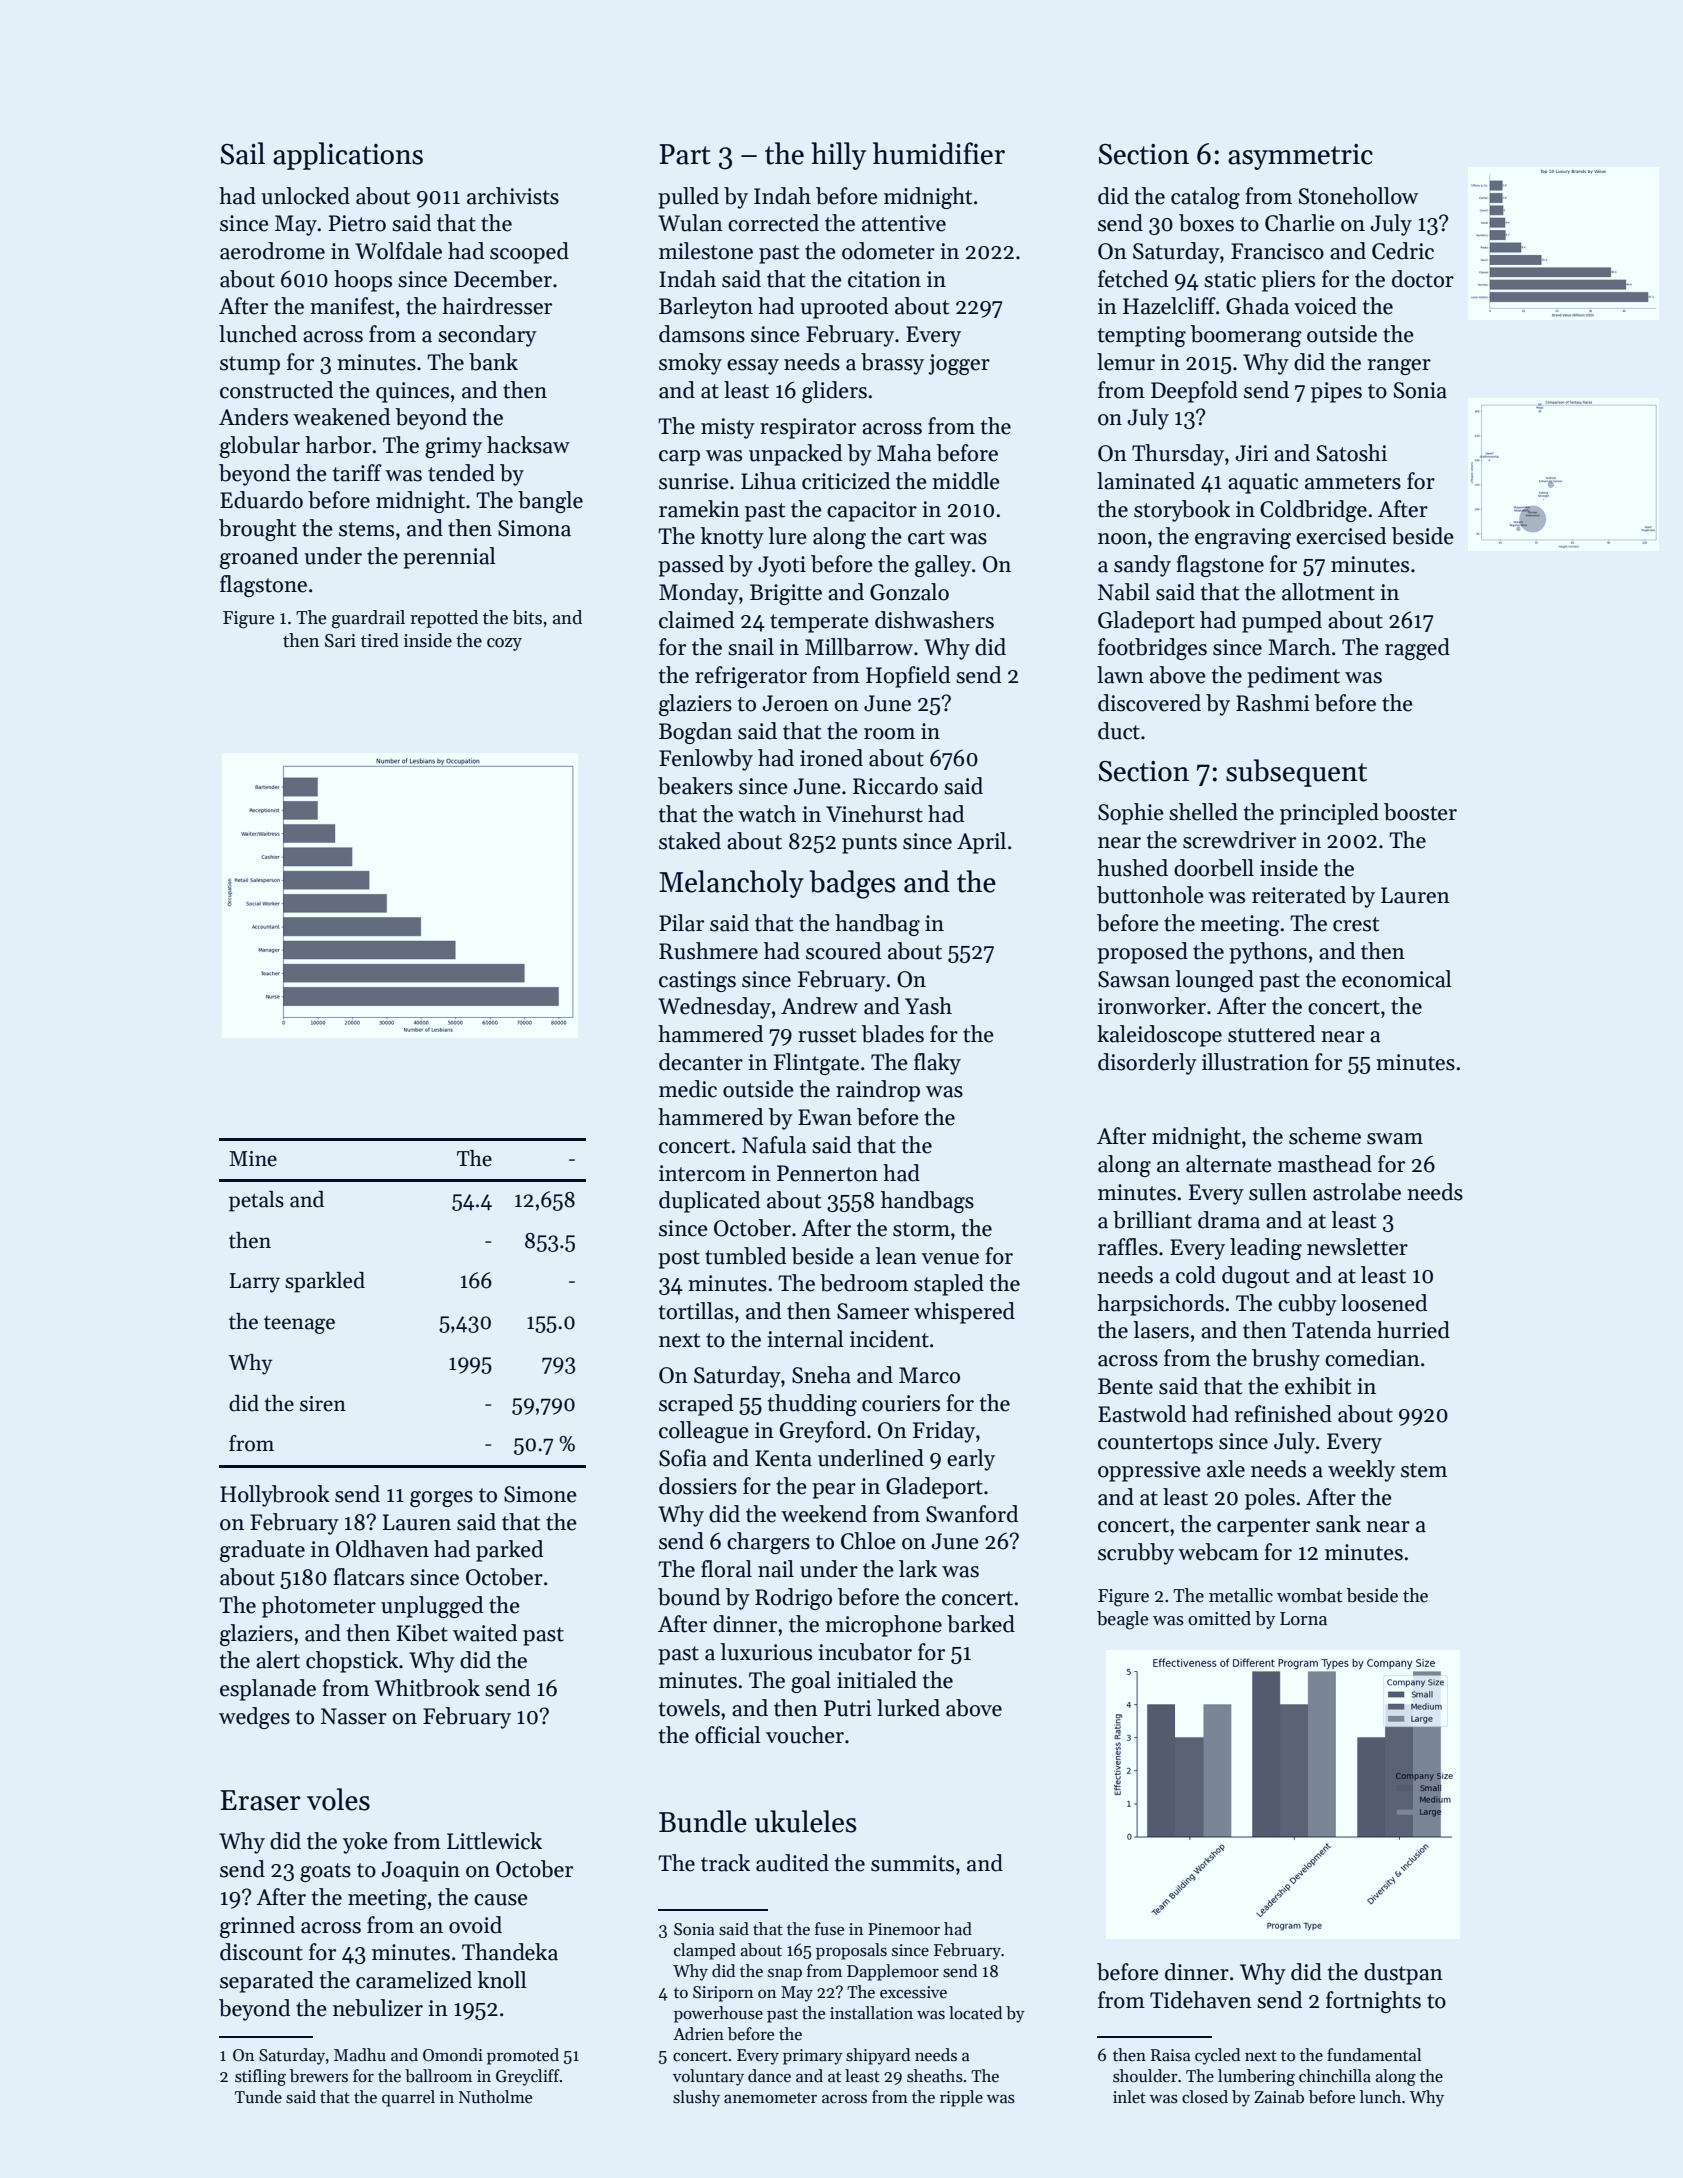 The height and width of the screenshot is (2178, 1683). What do you see at coordinates (934, 620) in the screenshot?
I see `dishwashers` at bounding box center [934, 620].
